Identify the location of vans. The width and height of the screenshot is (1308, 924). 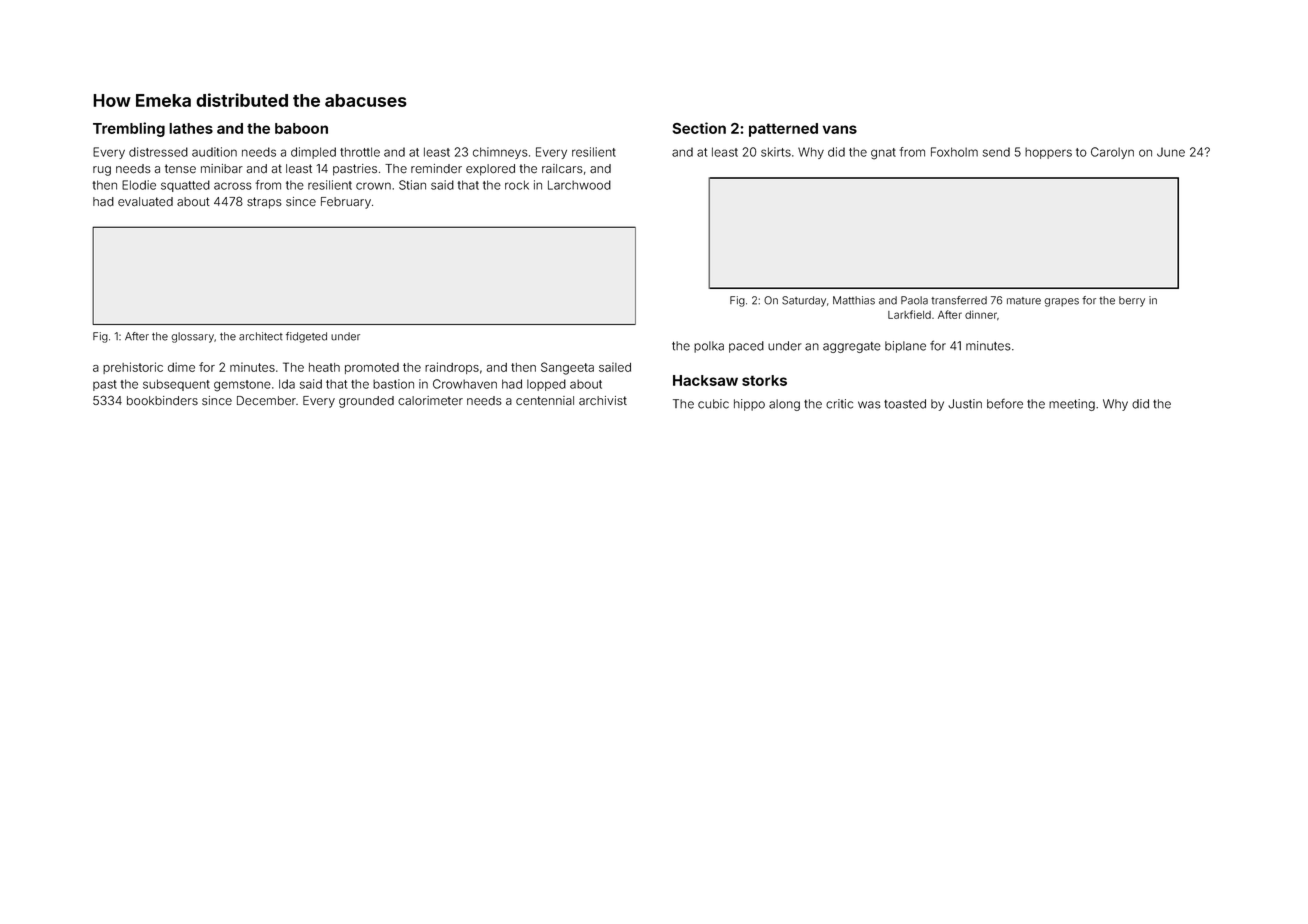
(840, 129).
